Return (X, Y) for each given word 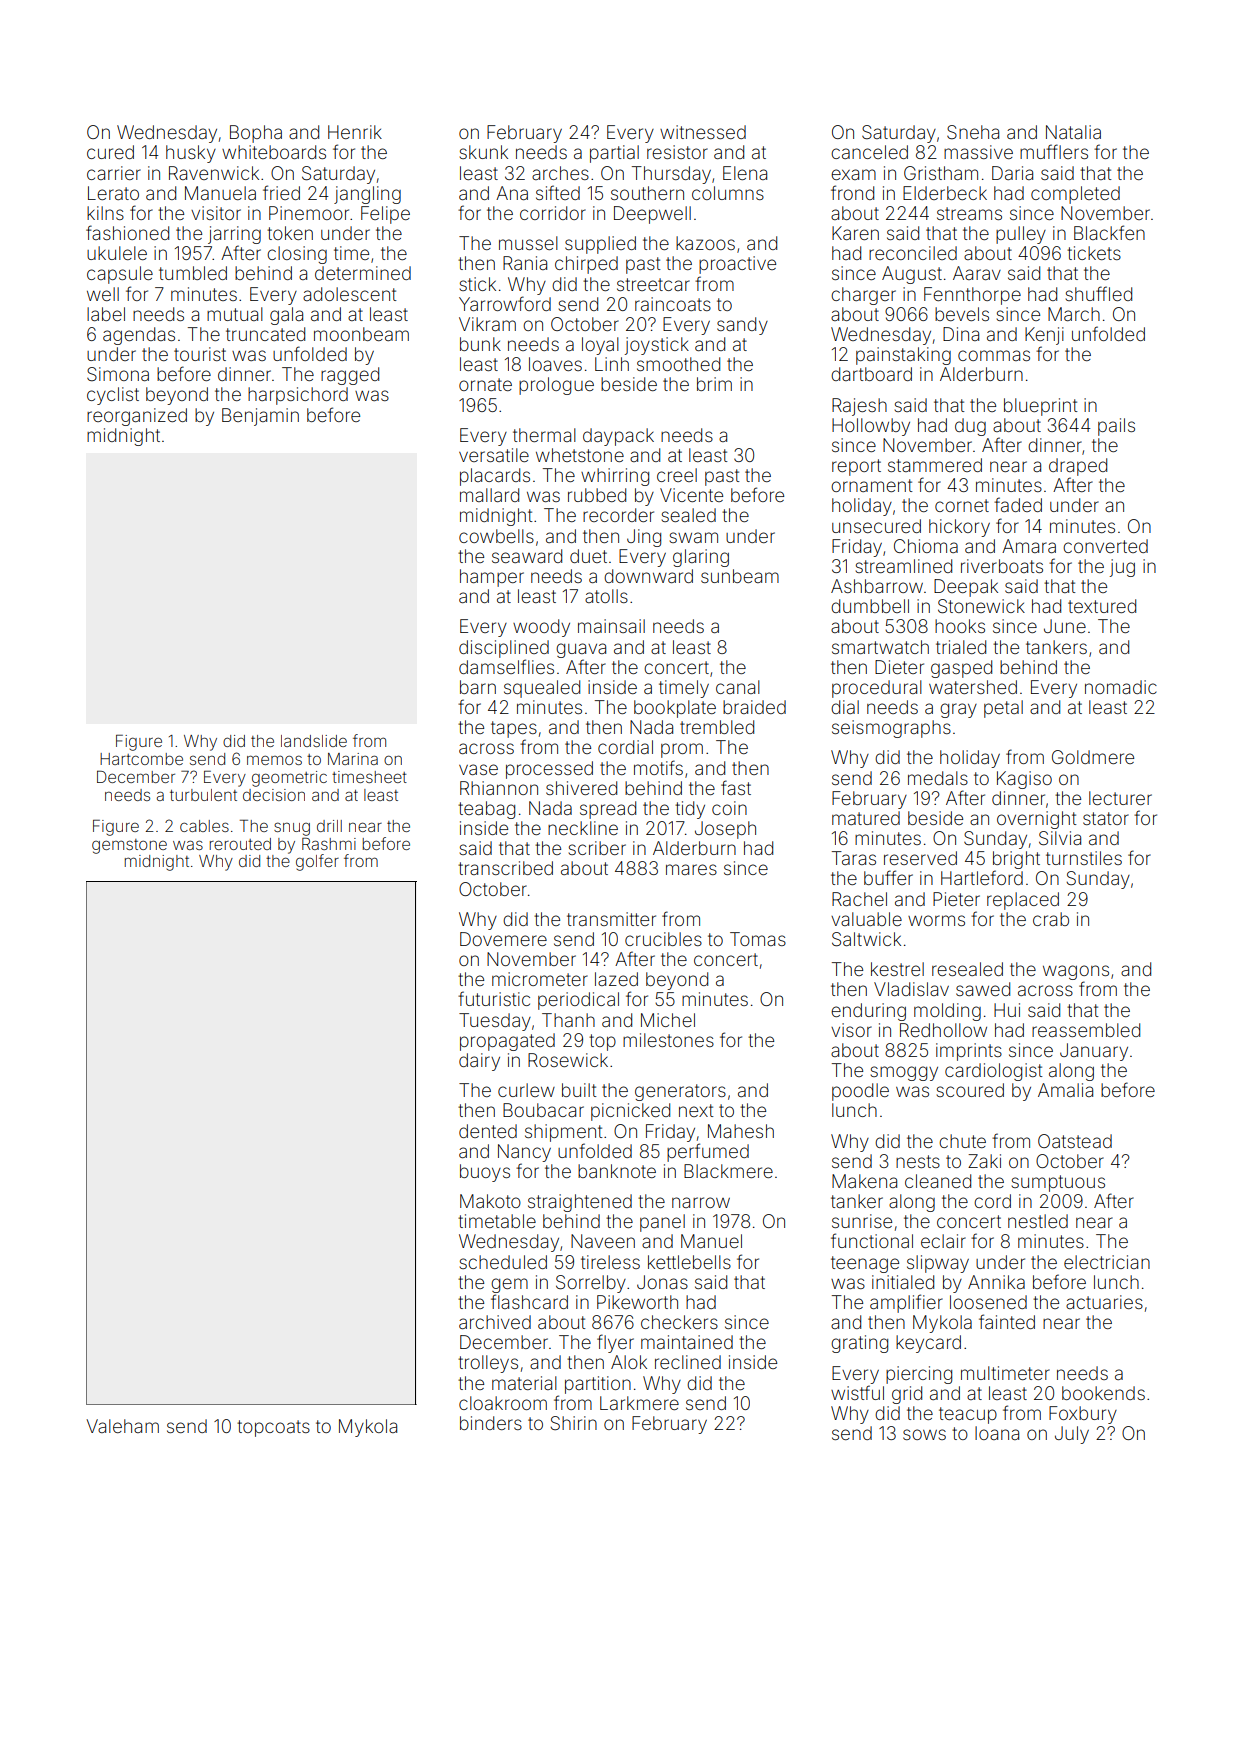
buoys (485, 1173)
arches (560, 173)
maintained (687, 1342)
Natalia (1073, 132)
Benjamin (260, 417)
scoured (970, 1090)
